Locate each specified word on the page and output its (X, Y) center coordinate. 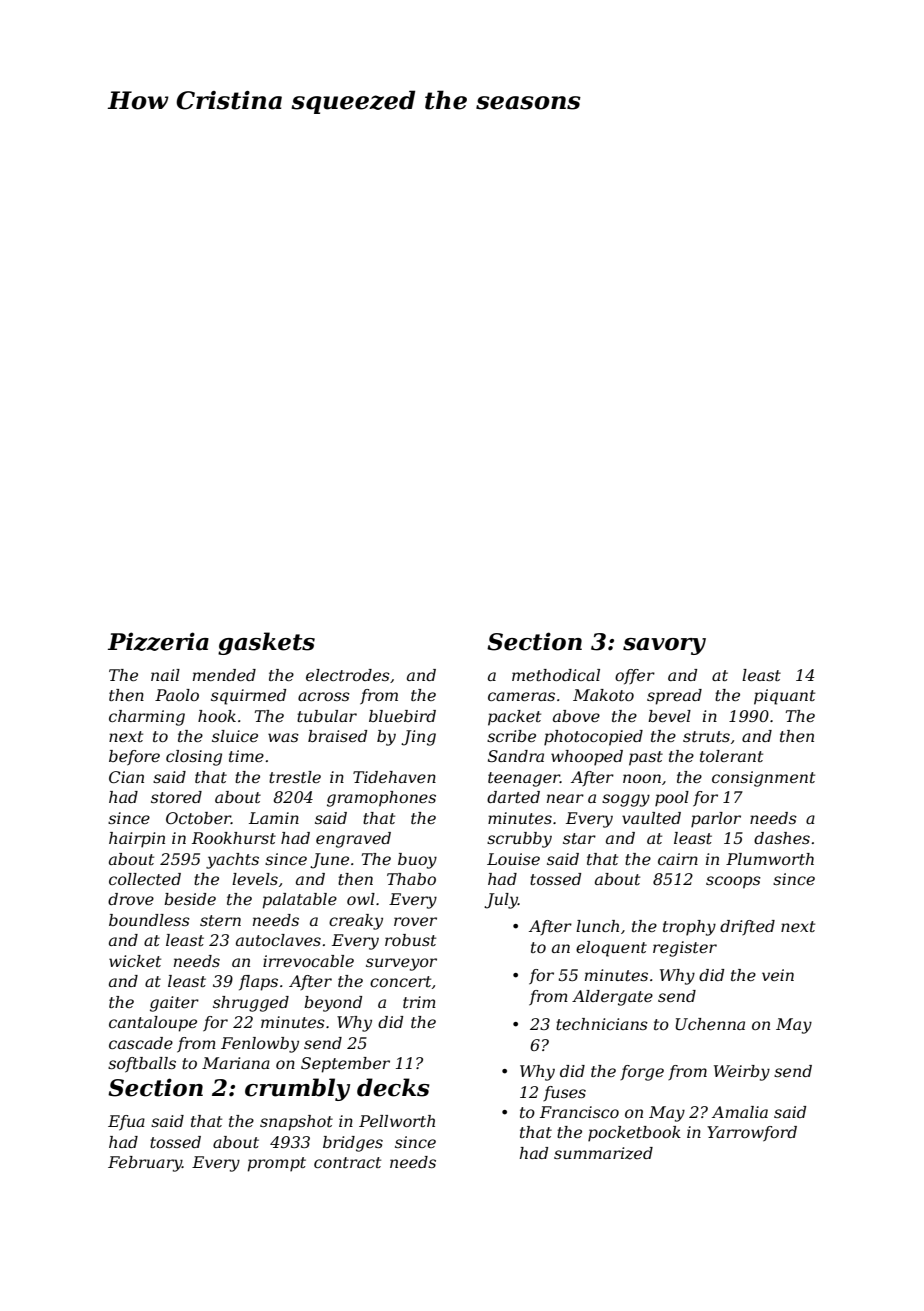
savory (664, 646)
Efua (126, 1123)
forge (642, 1073)
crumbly (297, 1089)
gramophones (381, 799)
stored (176, 797)
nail (165, 675)
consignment (763, 779)
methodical (556, 675)
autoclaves (278, 940)
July (501, 901)
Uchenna (710, 1024)
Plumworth (770, 859)
